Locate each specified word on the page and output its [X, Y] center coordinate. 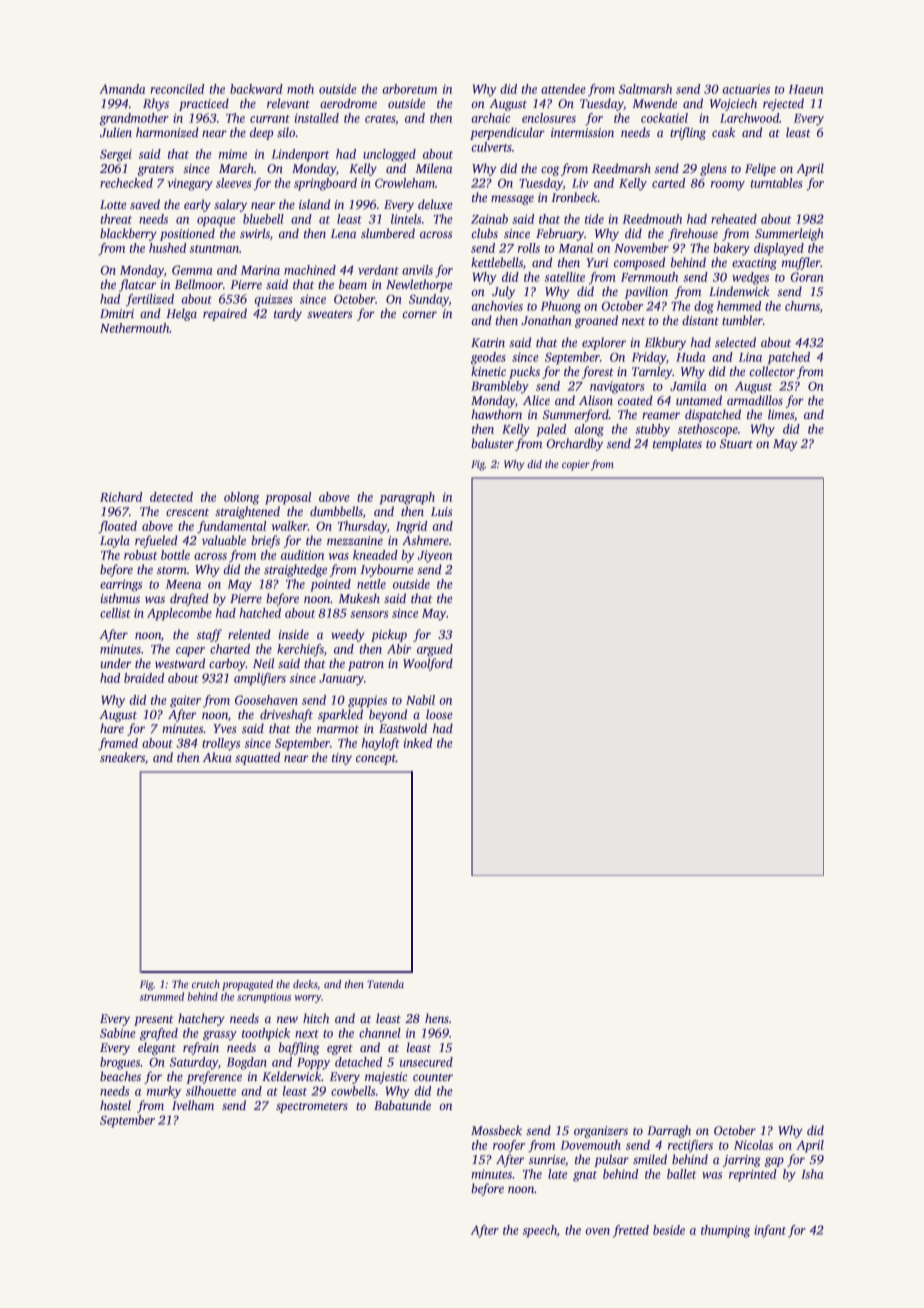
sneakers [122, 757]
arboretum [409, 89]
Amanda [122, 89]
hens [437, 1018]
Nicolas [753, 1145]
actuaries [746, 89]
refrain [201, 1048]
